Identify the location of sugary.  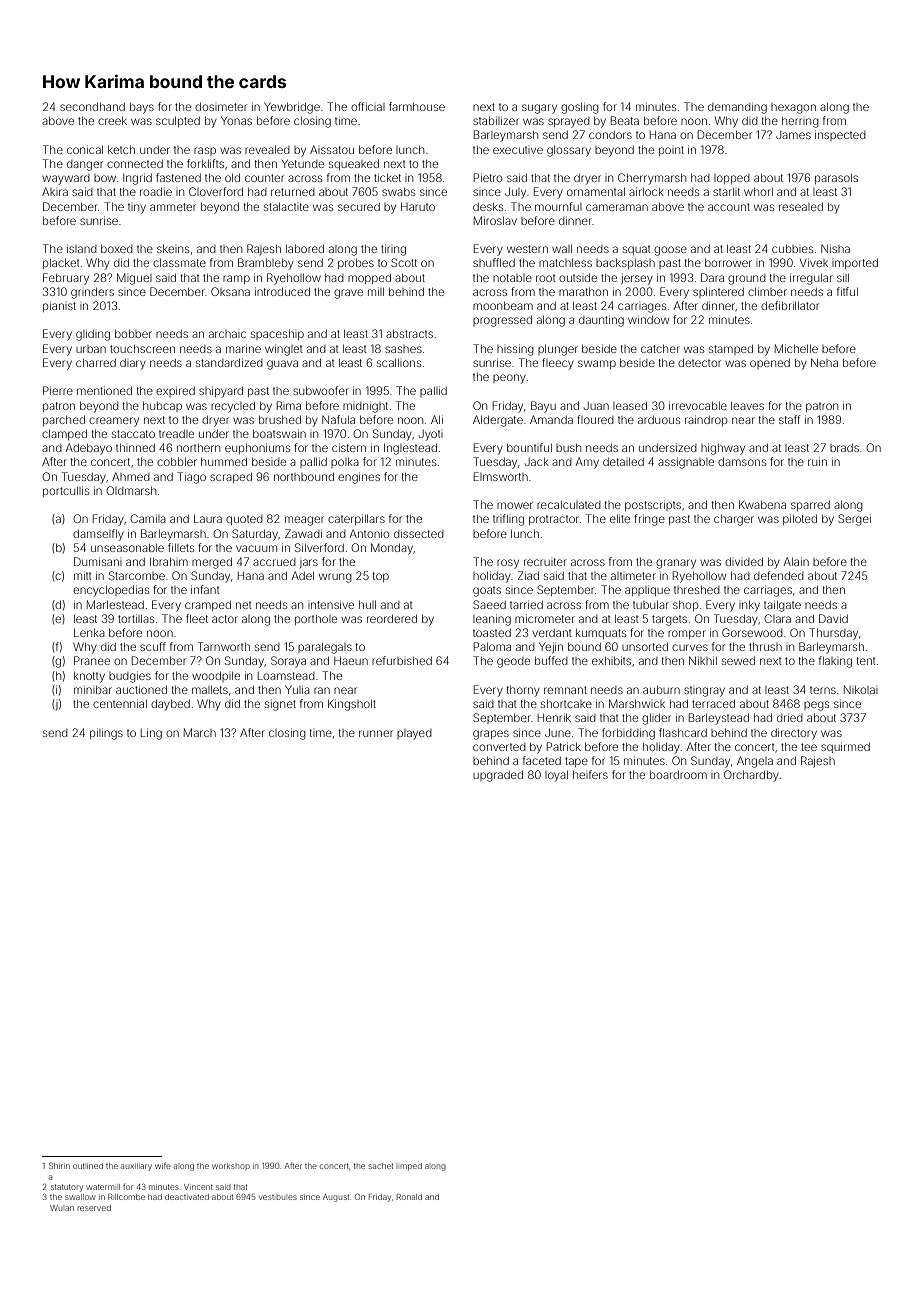
(539, 109).
